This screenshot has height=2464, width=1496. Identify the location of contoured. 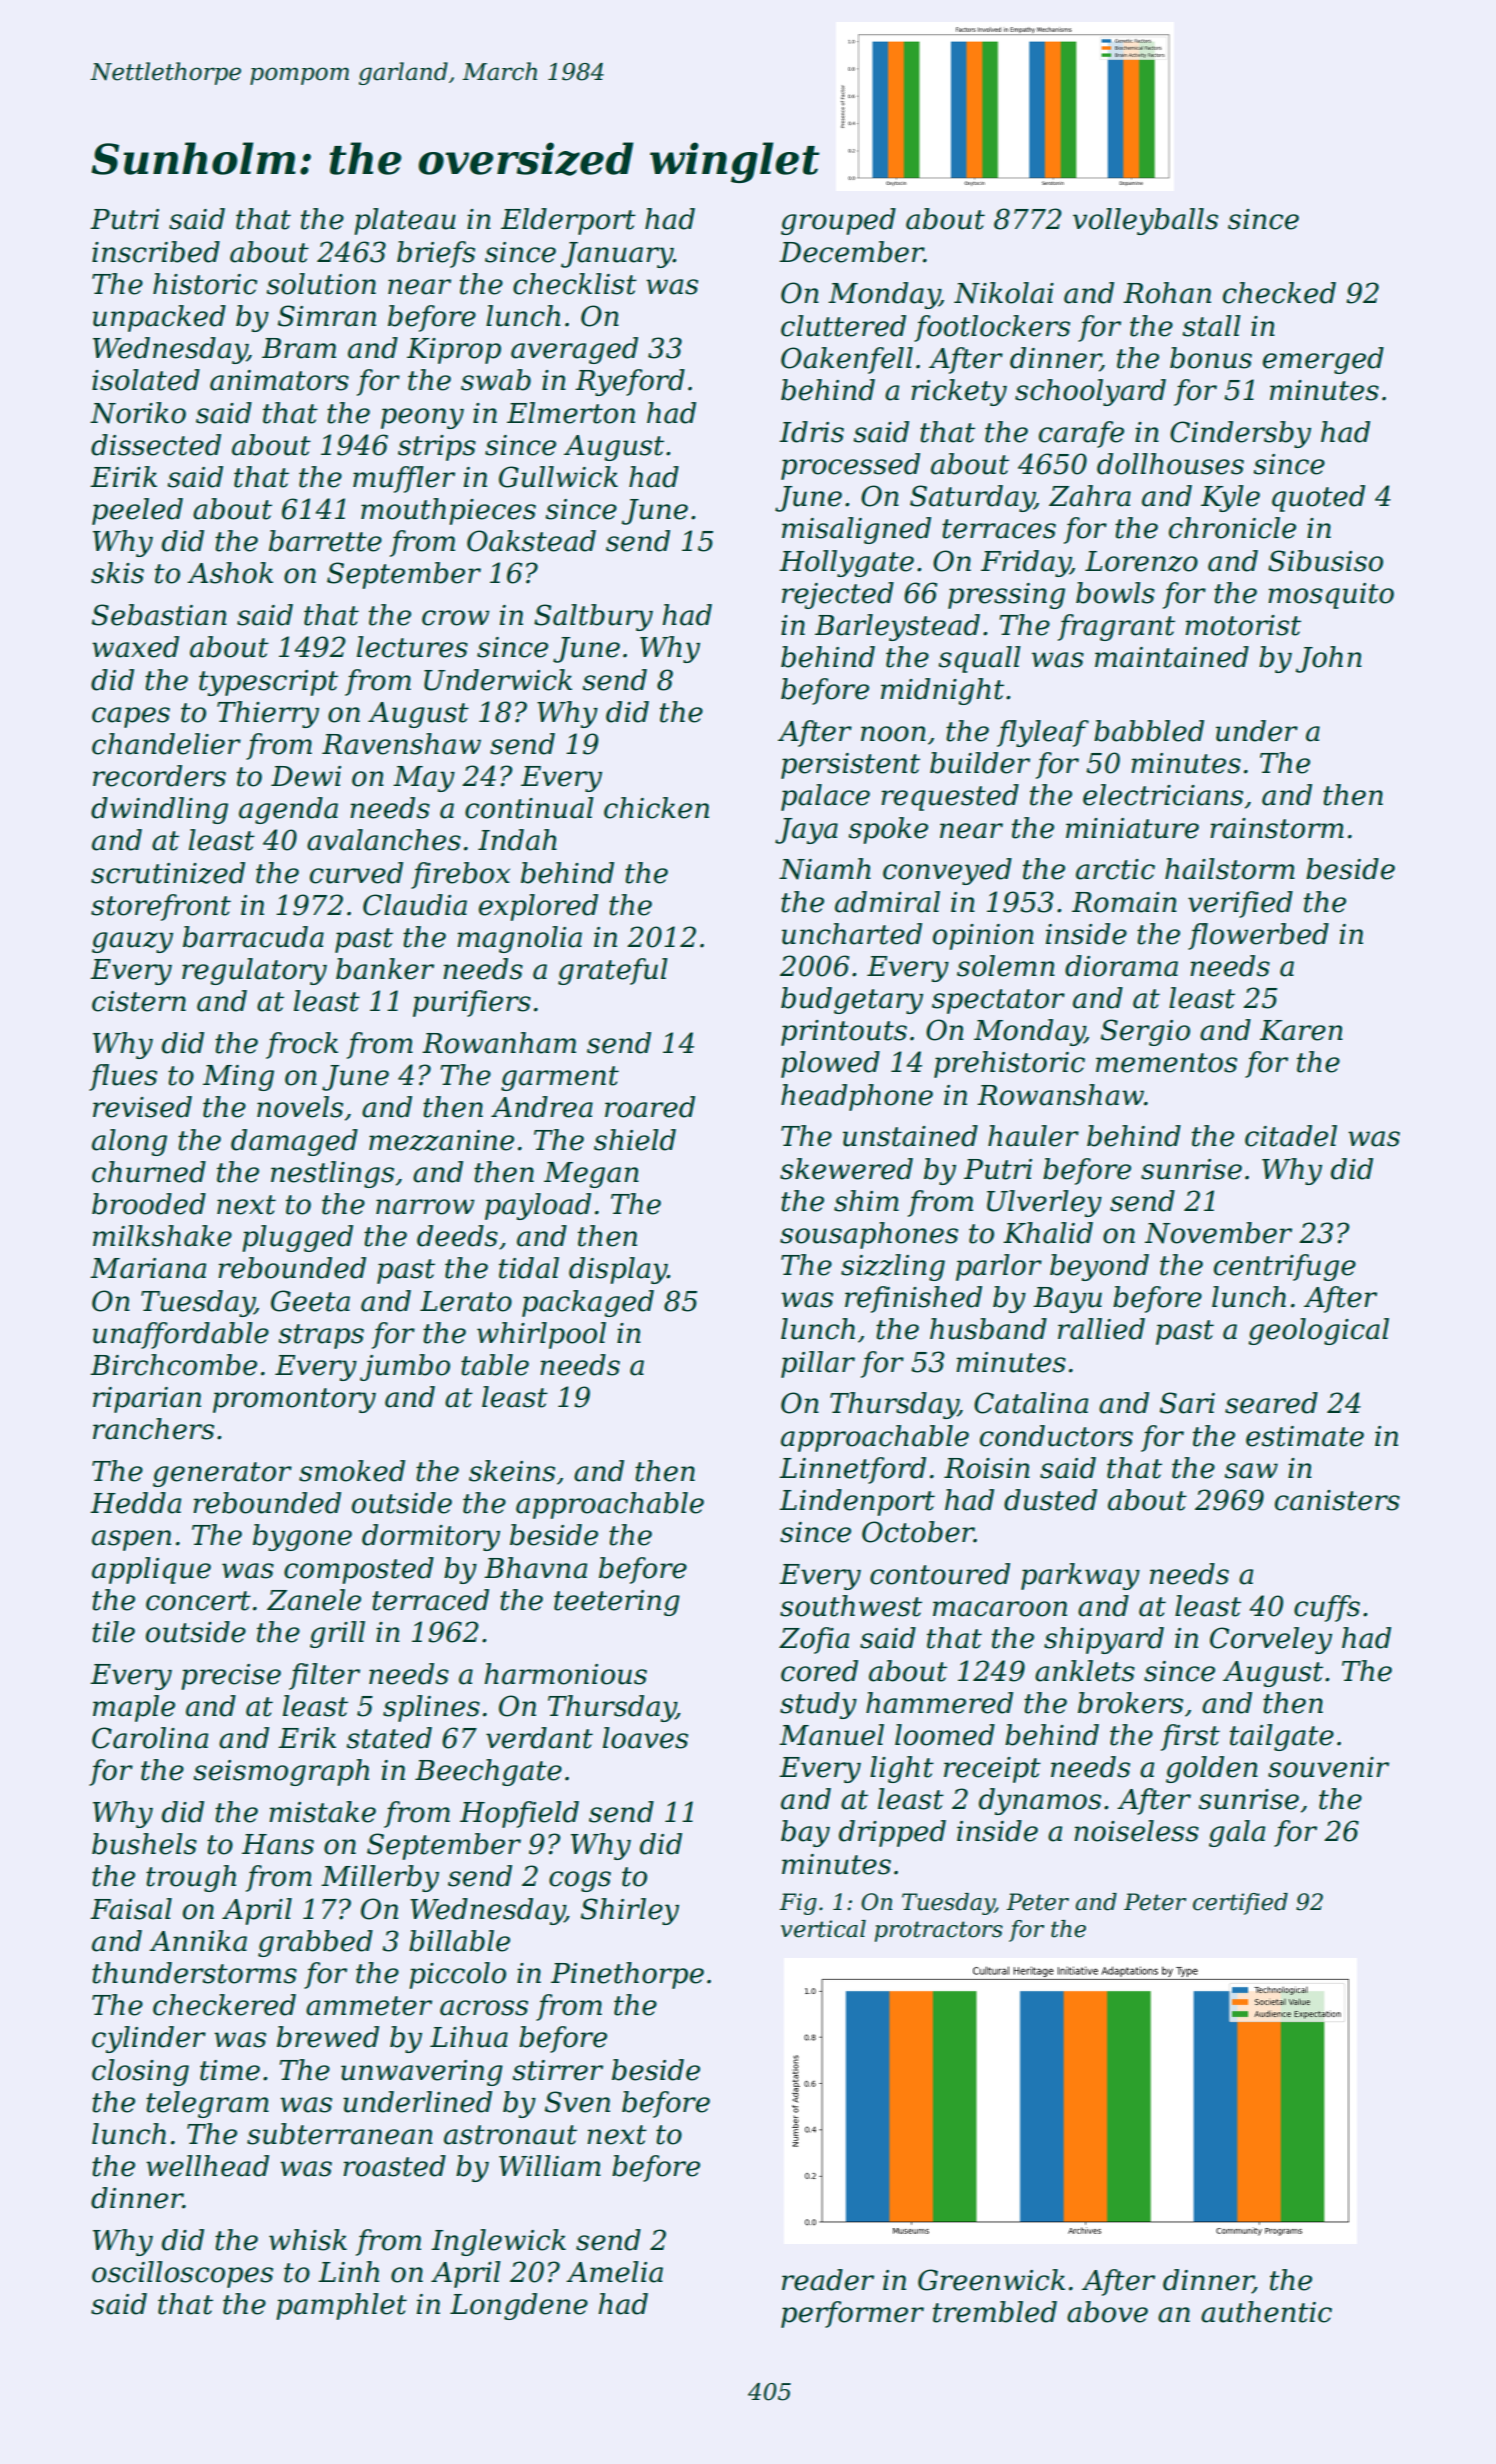
(940, 1574).
